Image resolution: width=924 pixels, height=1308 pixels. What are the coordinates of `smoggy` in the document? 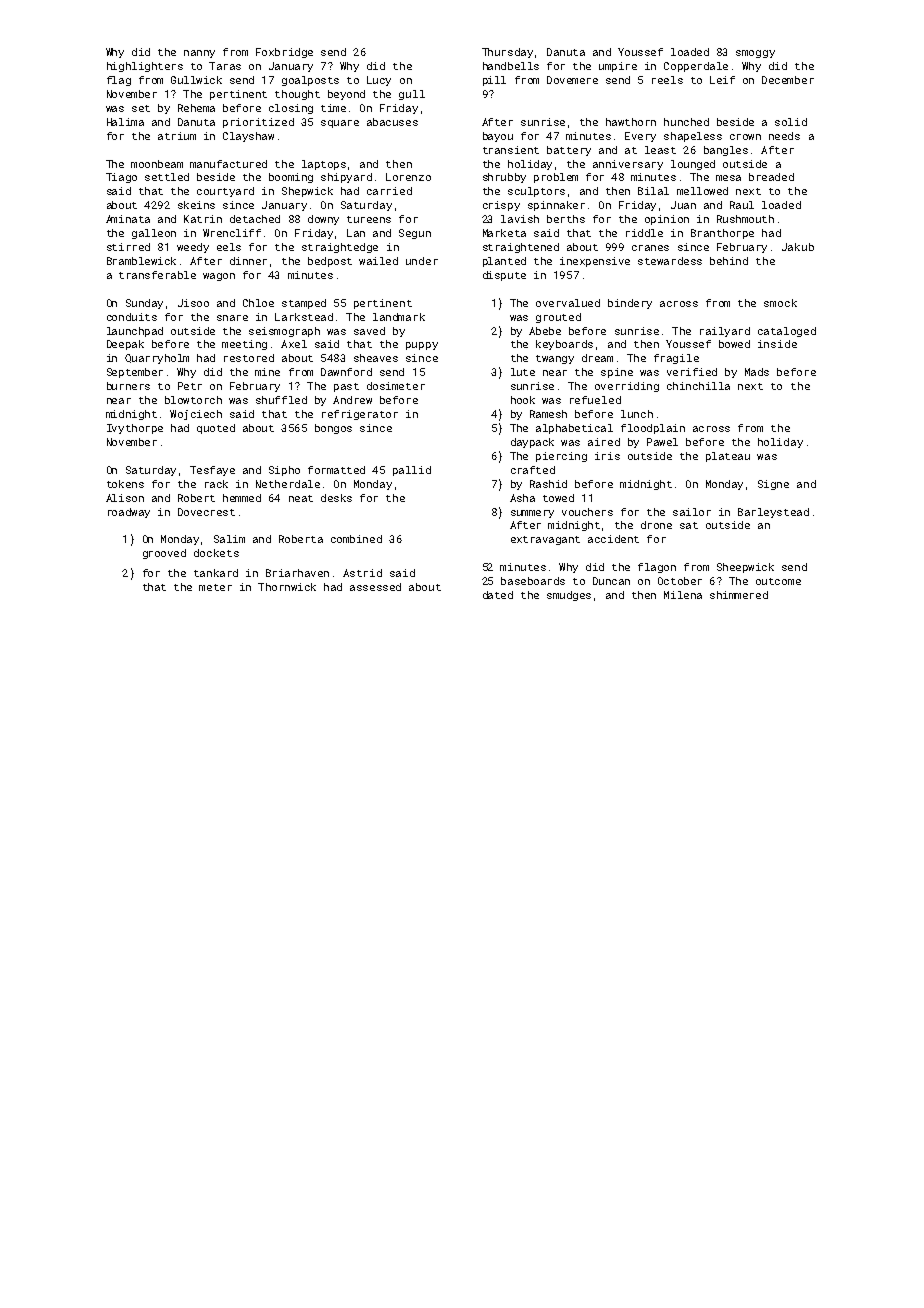 It's located at (755, 54).
